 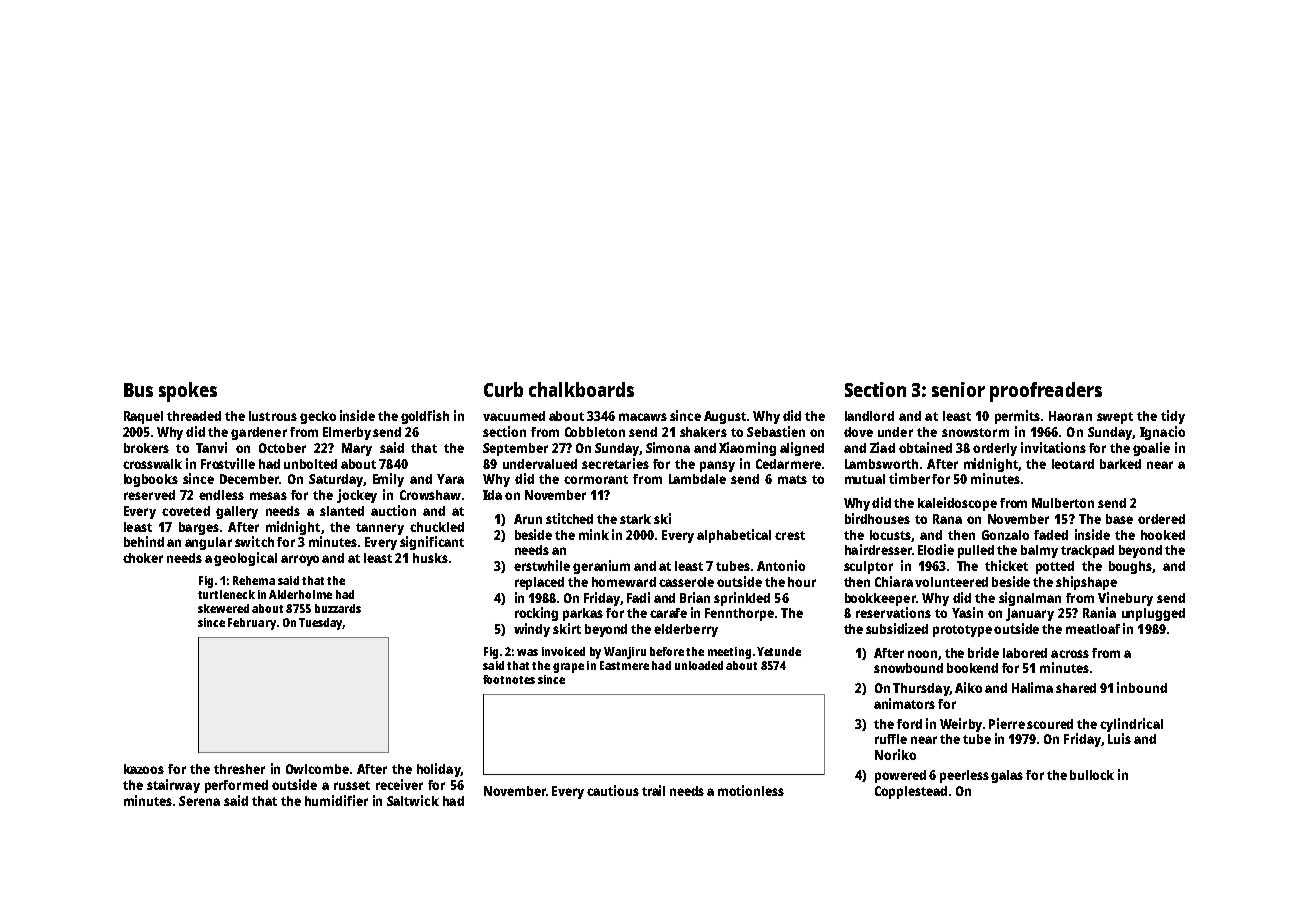 What do you see at coordinates (317, 769) in the document?
I see `Owlcombe` at bounding box center [317, 769].
